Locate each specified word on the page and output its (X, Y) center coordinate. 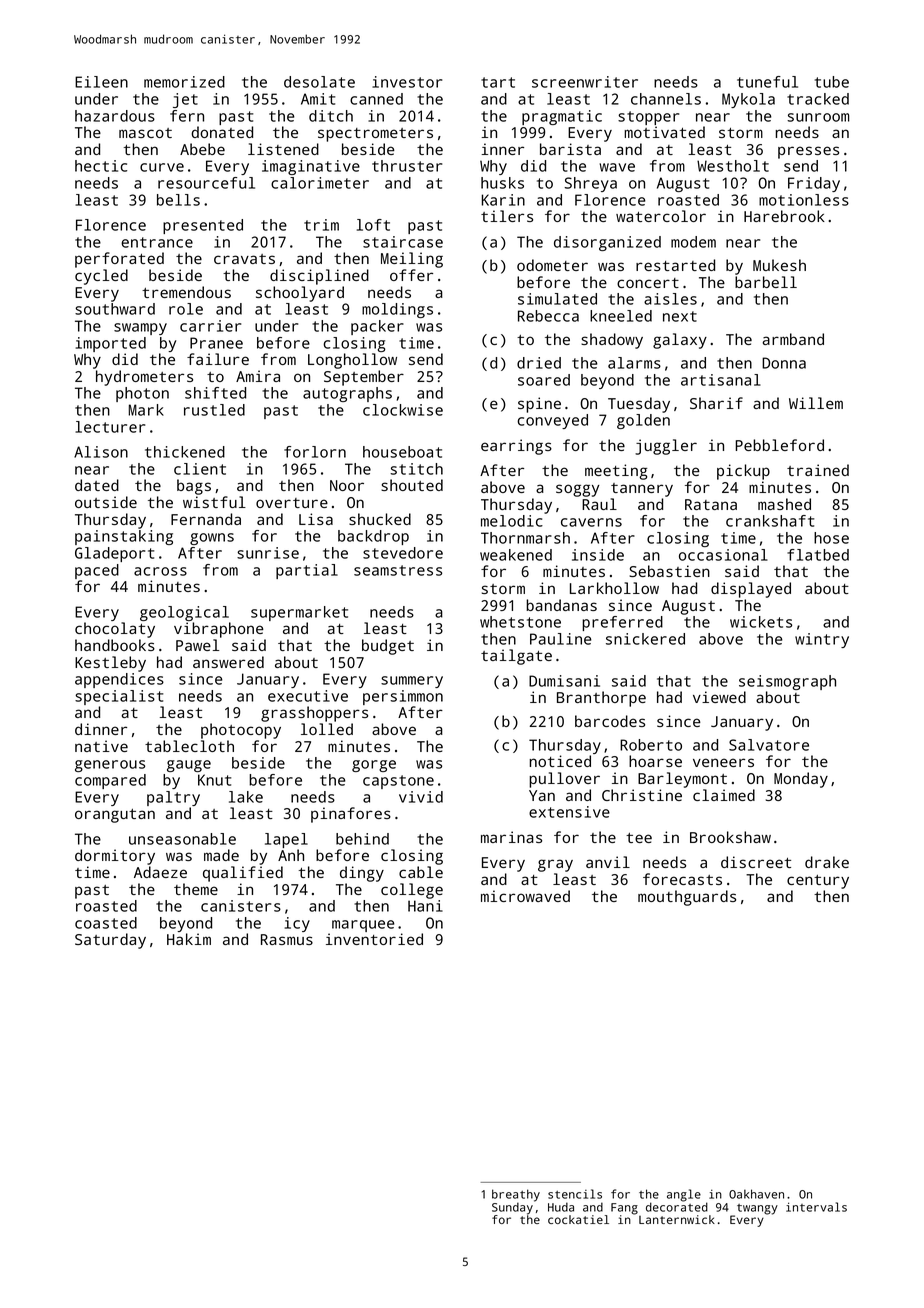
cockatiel (578, 1219)
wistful (214, 502)
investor (407, 82)
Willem (816, 403)
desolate (319, 82)
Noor (347, 485)
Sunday (512, 1208)
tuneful (767, 82)
